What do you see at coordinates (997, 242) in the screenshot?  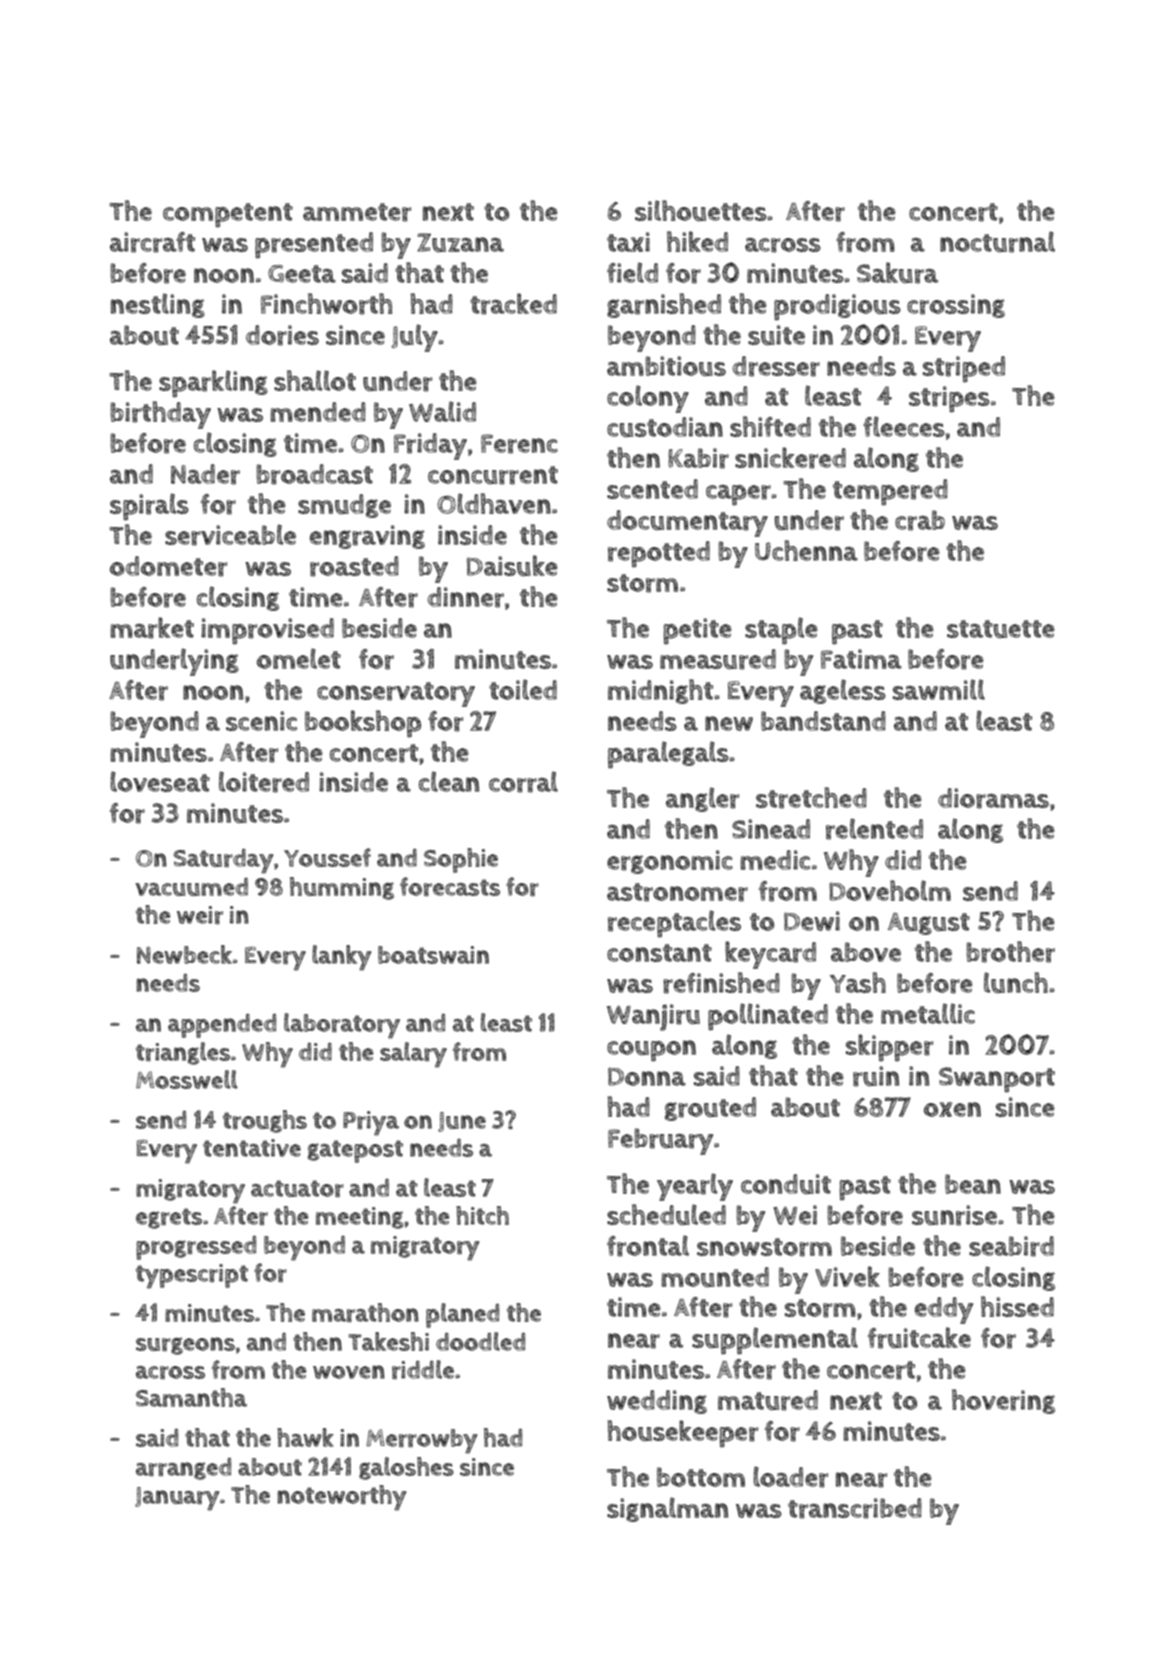 I see `nocturnal` at bounding box center [997, 242].
